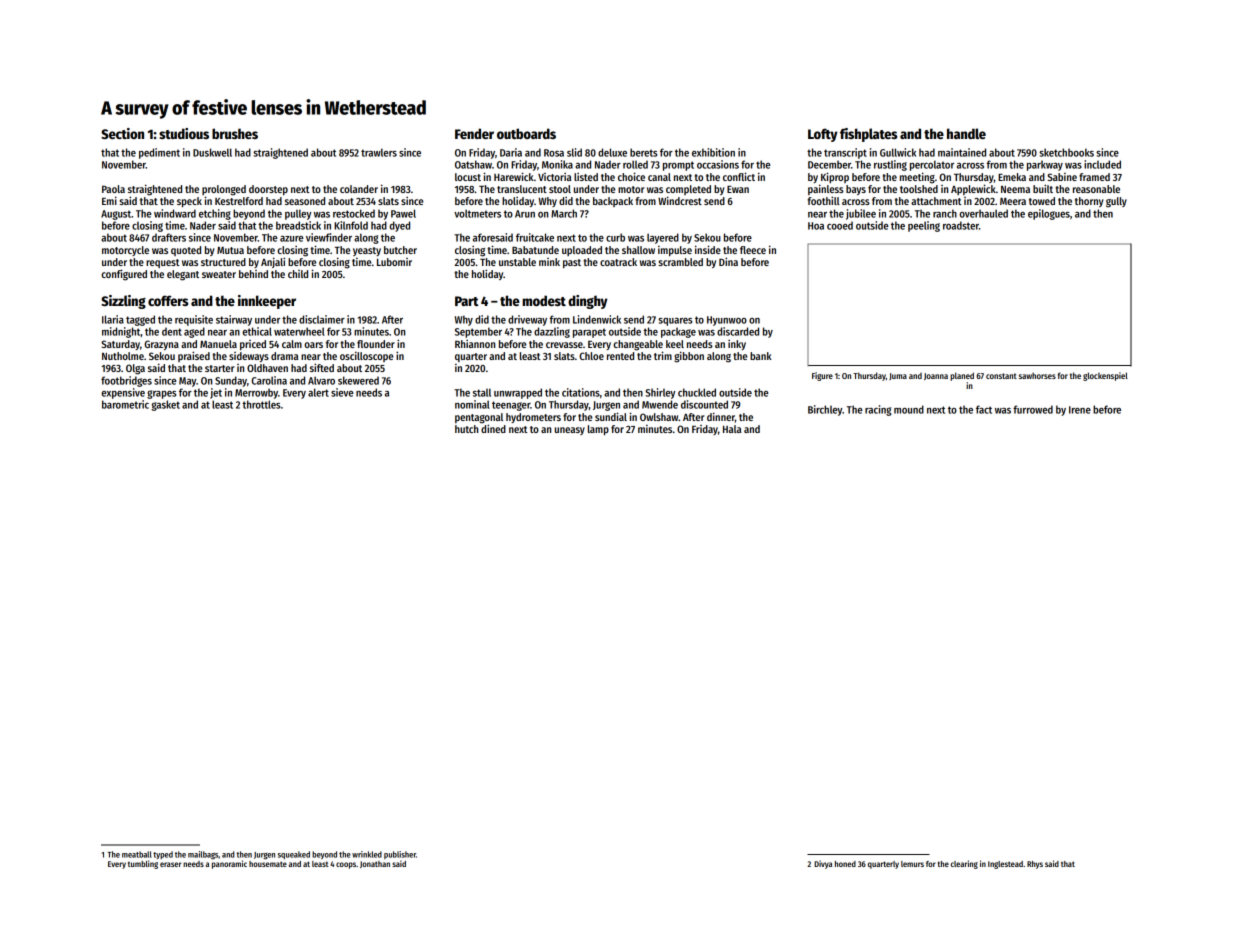 The height and width of the screenshot is (952, 1233). Describe the element at coordinates (713, 152) in the screenshot. I see `exhibition` at that location.
